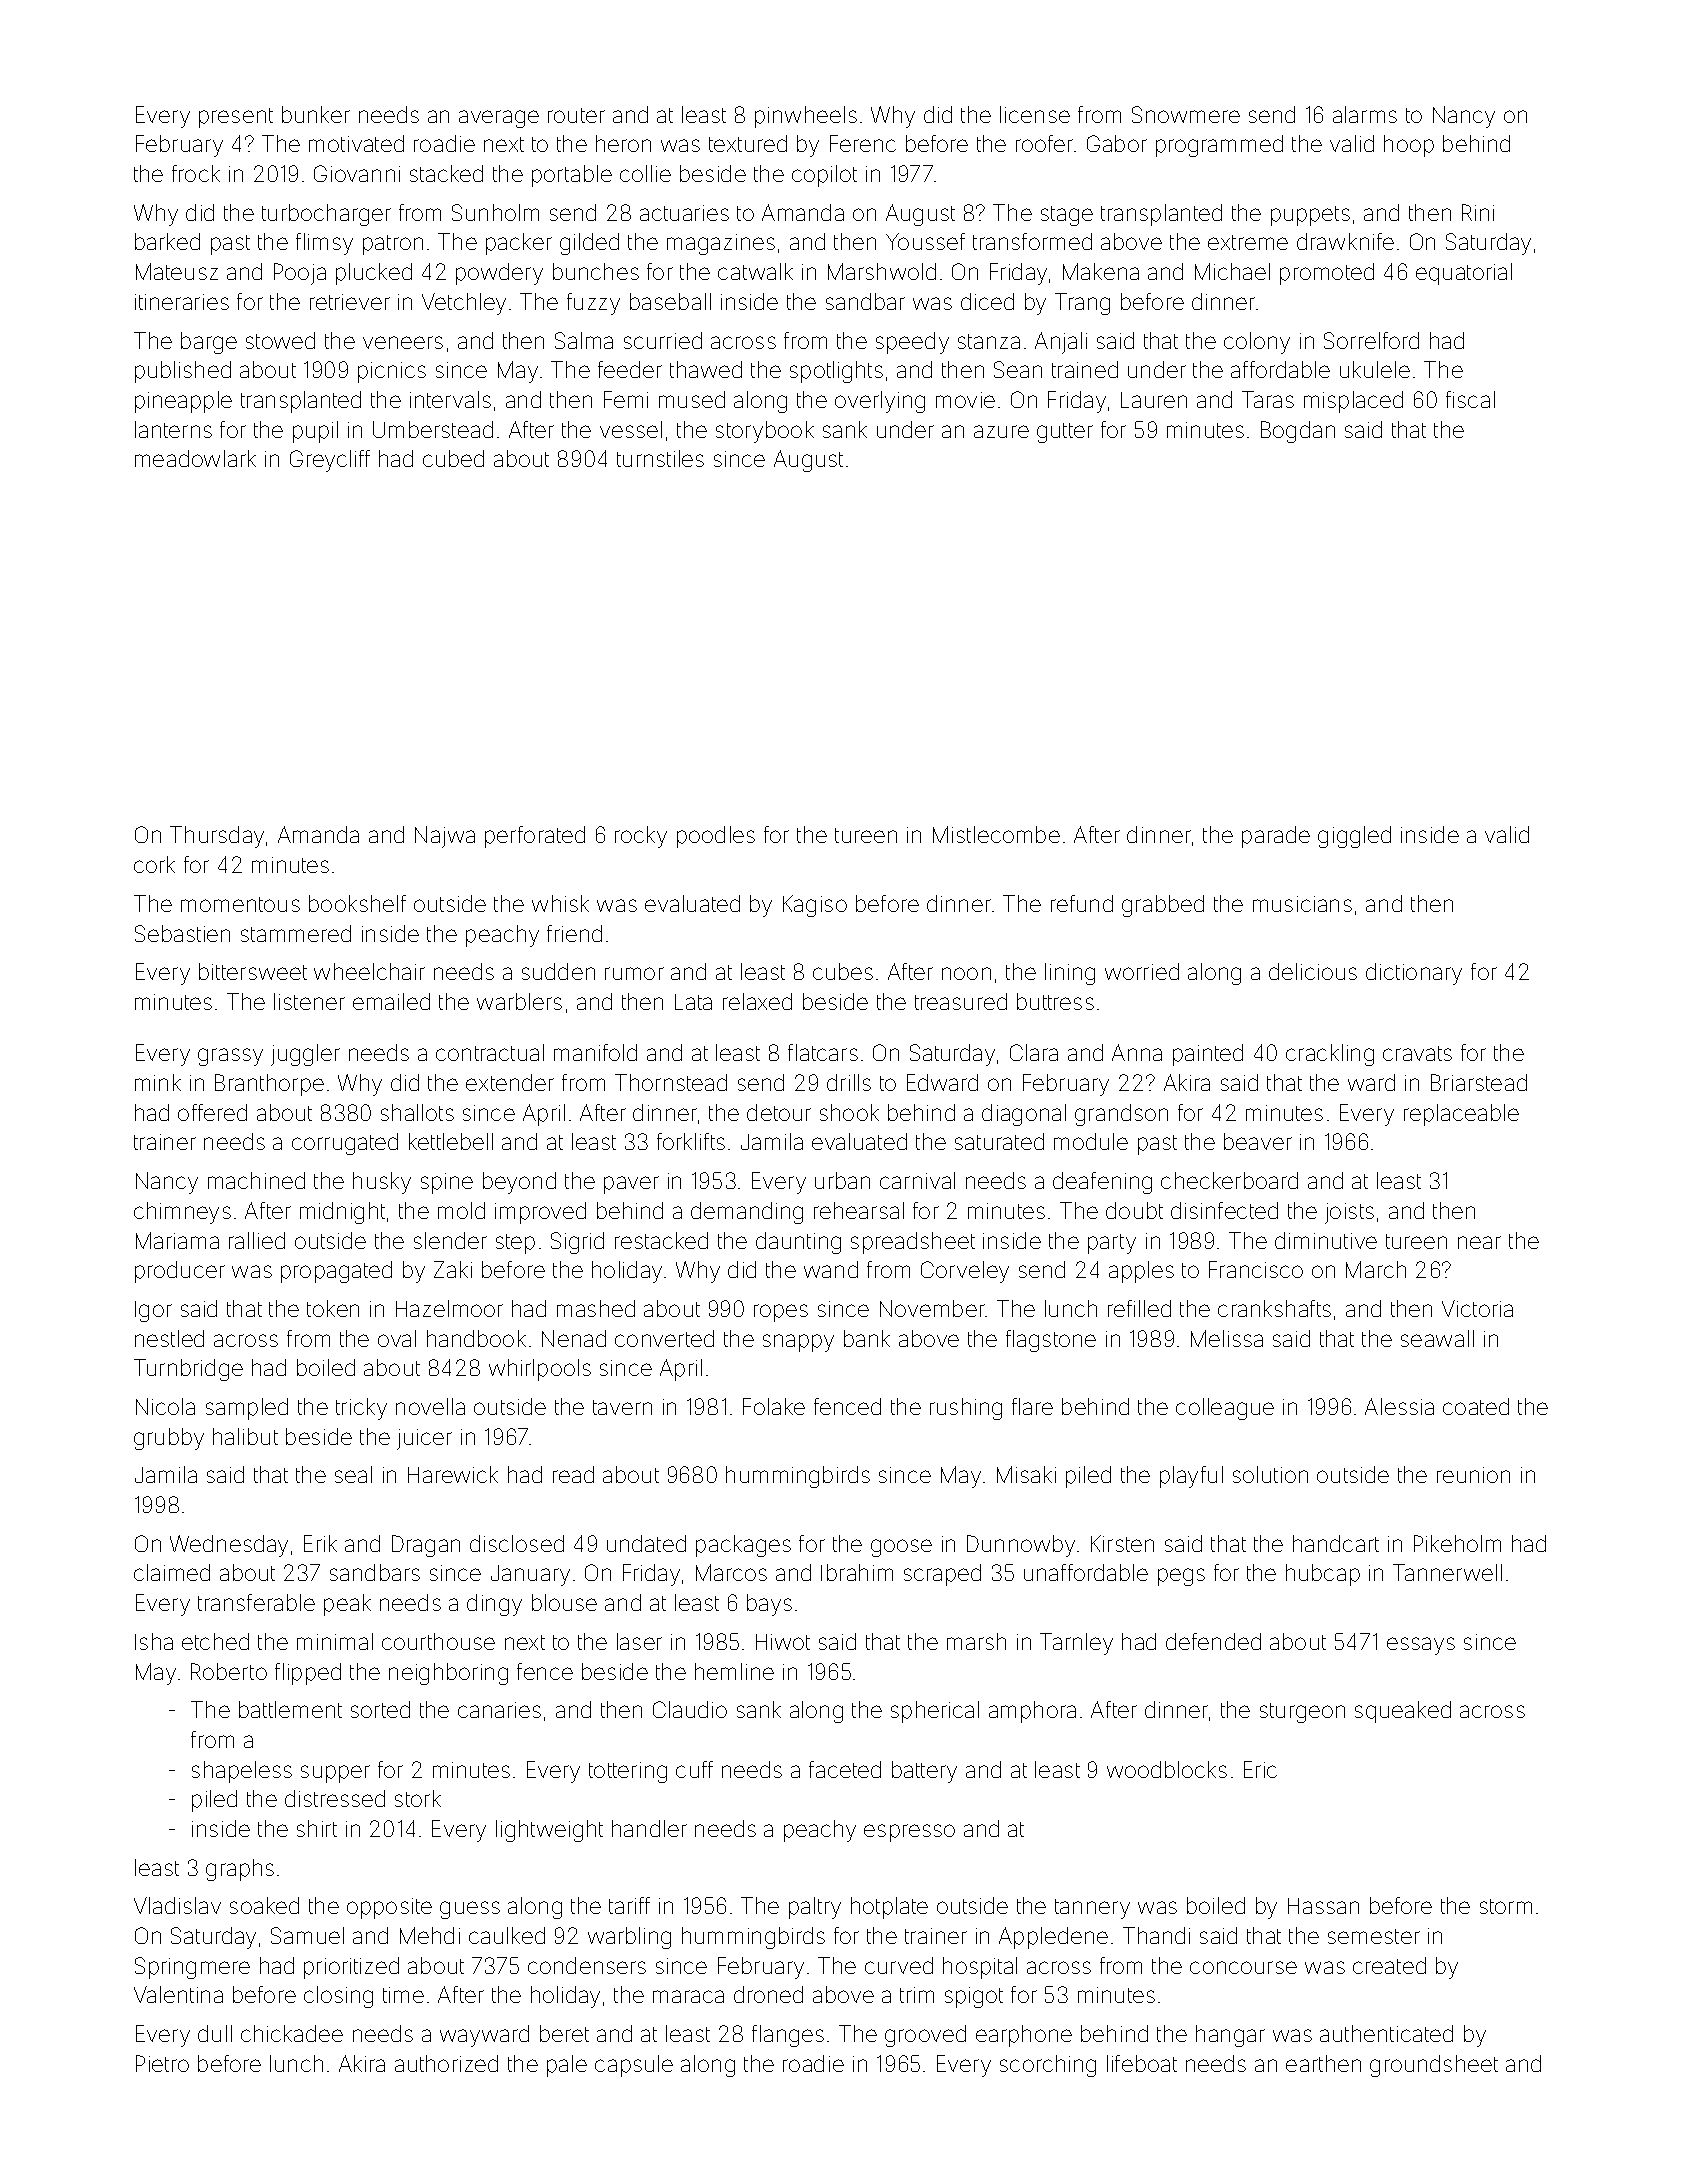  What do you see at coordinates (1276, 837) in the page?
I see `parade` at bounding box center [1276, 837].
